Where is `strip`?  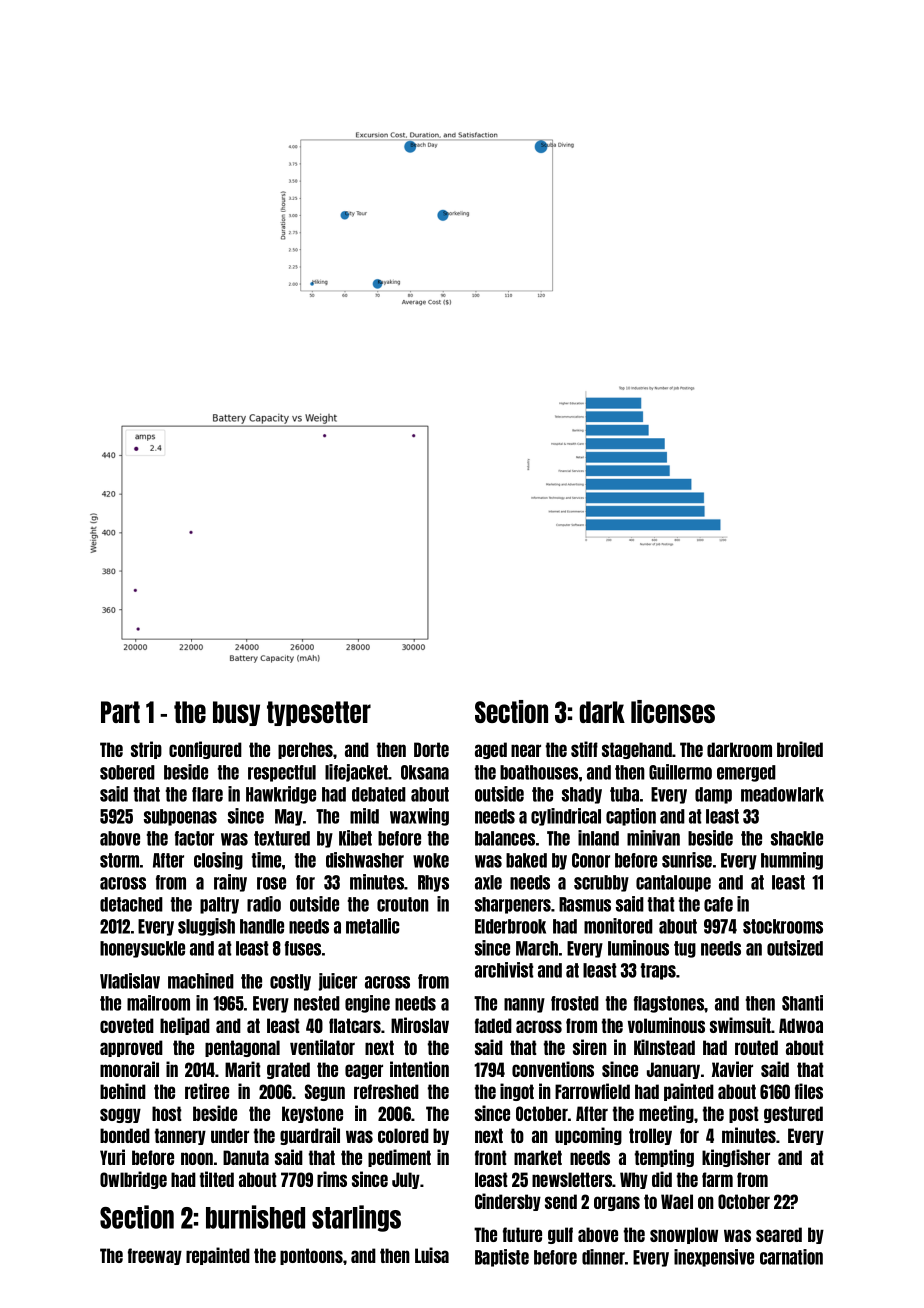
strip is located at coordinates (146, 750).
